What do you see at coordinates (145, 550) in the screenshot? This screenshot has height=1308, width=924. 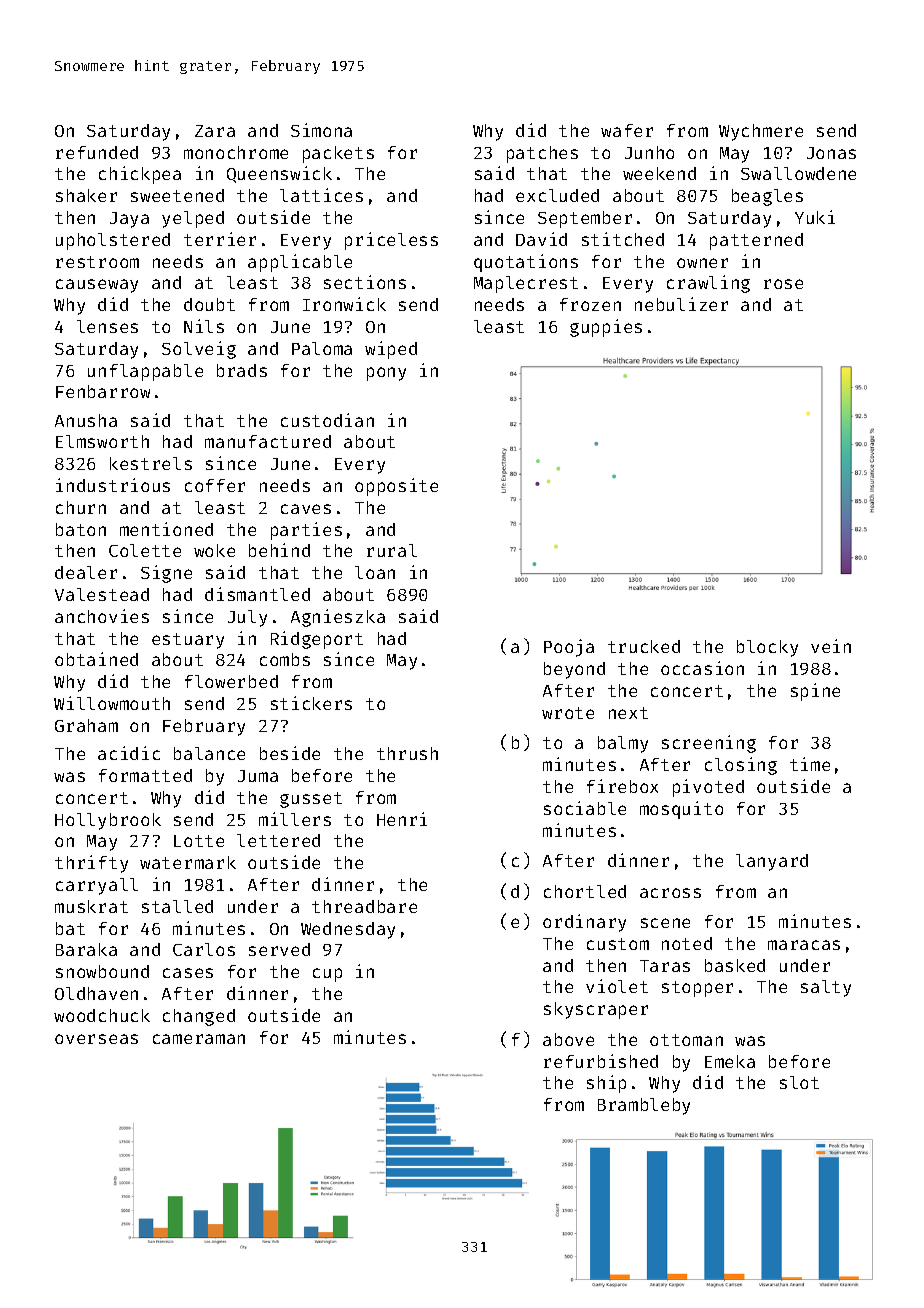 I see `Colette` at bounding box center [145, 550].
